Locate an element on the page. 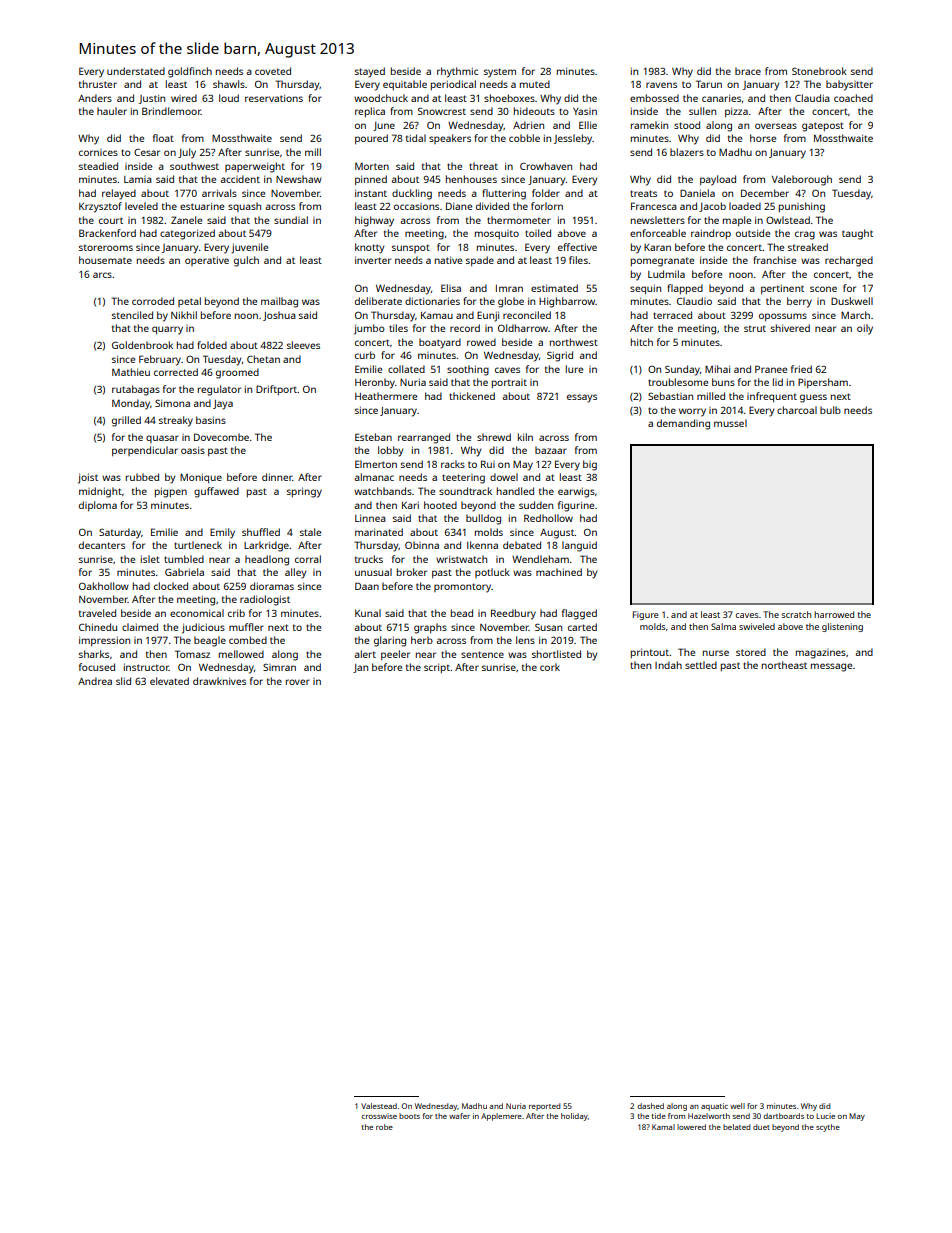 This document has width=952, height=1233. script is located at coordinates (437, 668).
